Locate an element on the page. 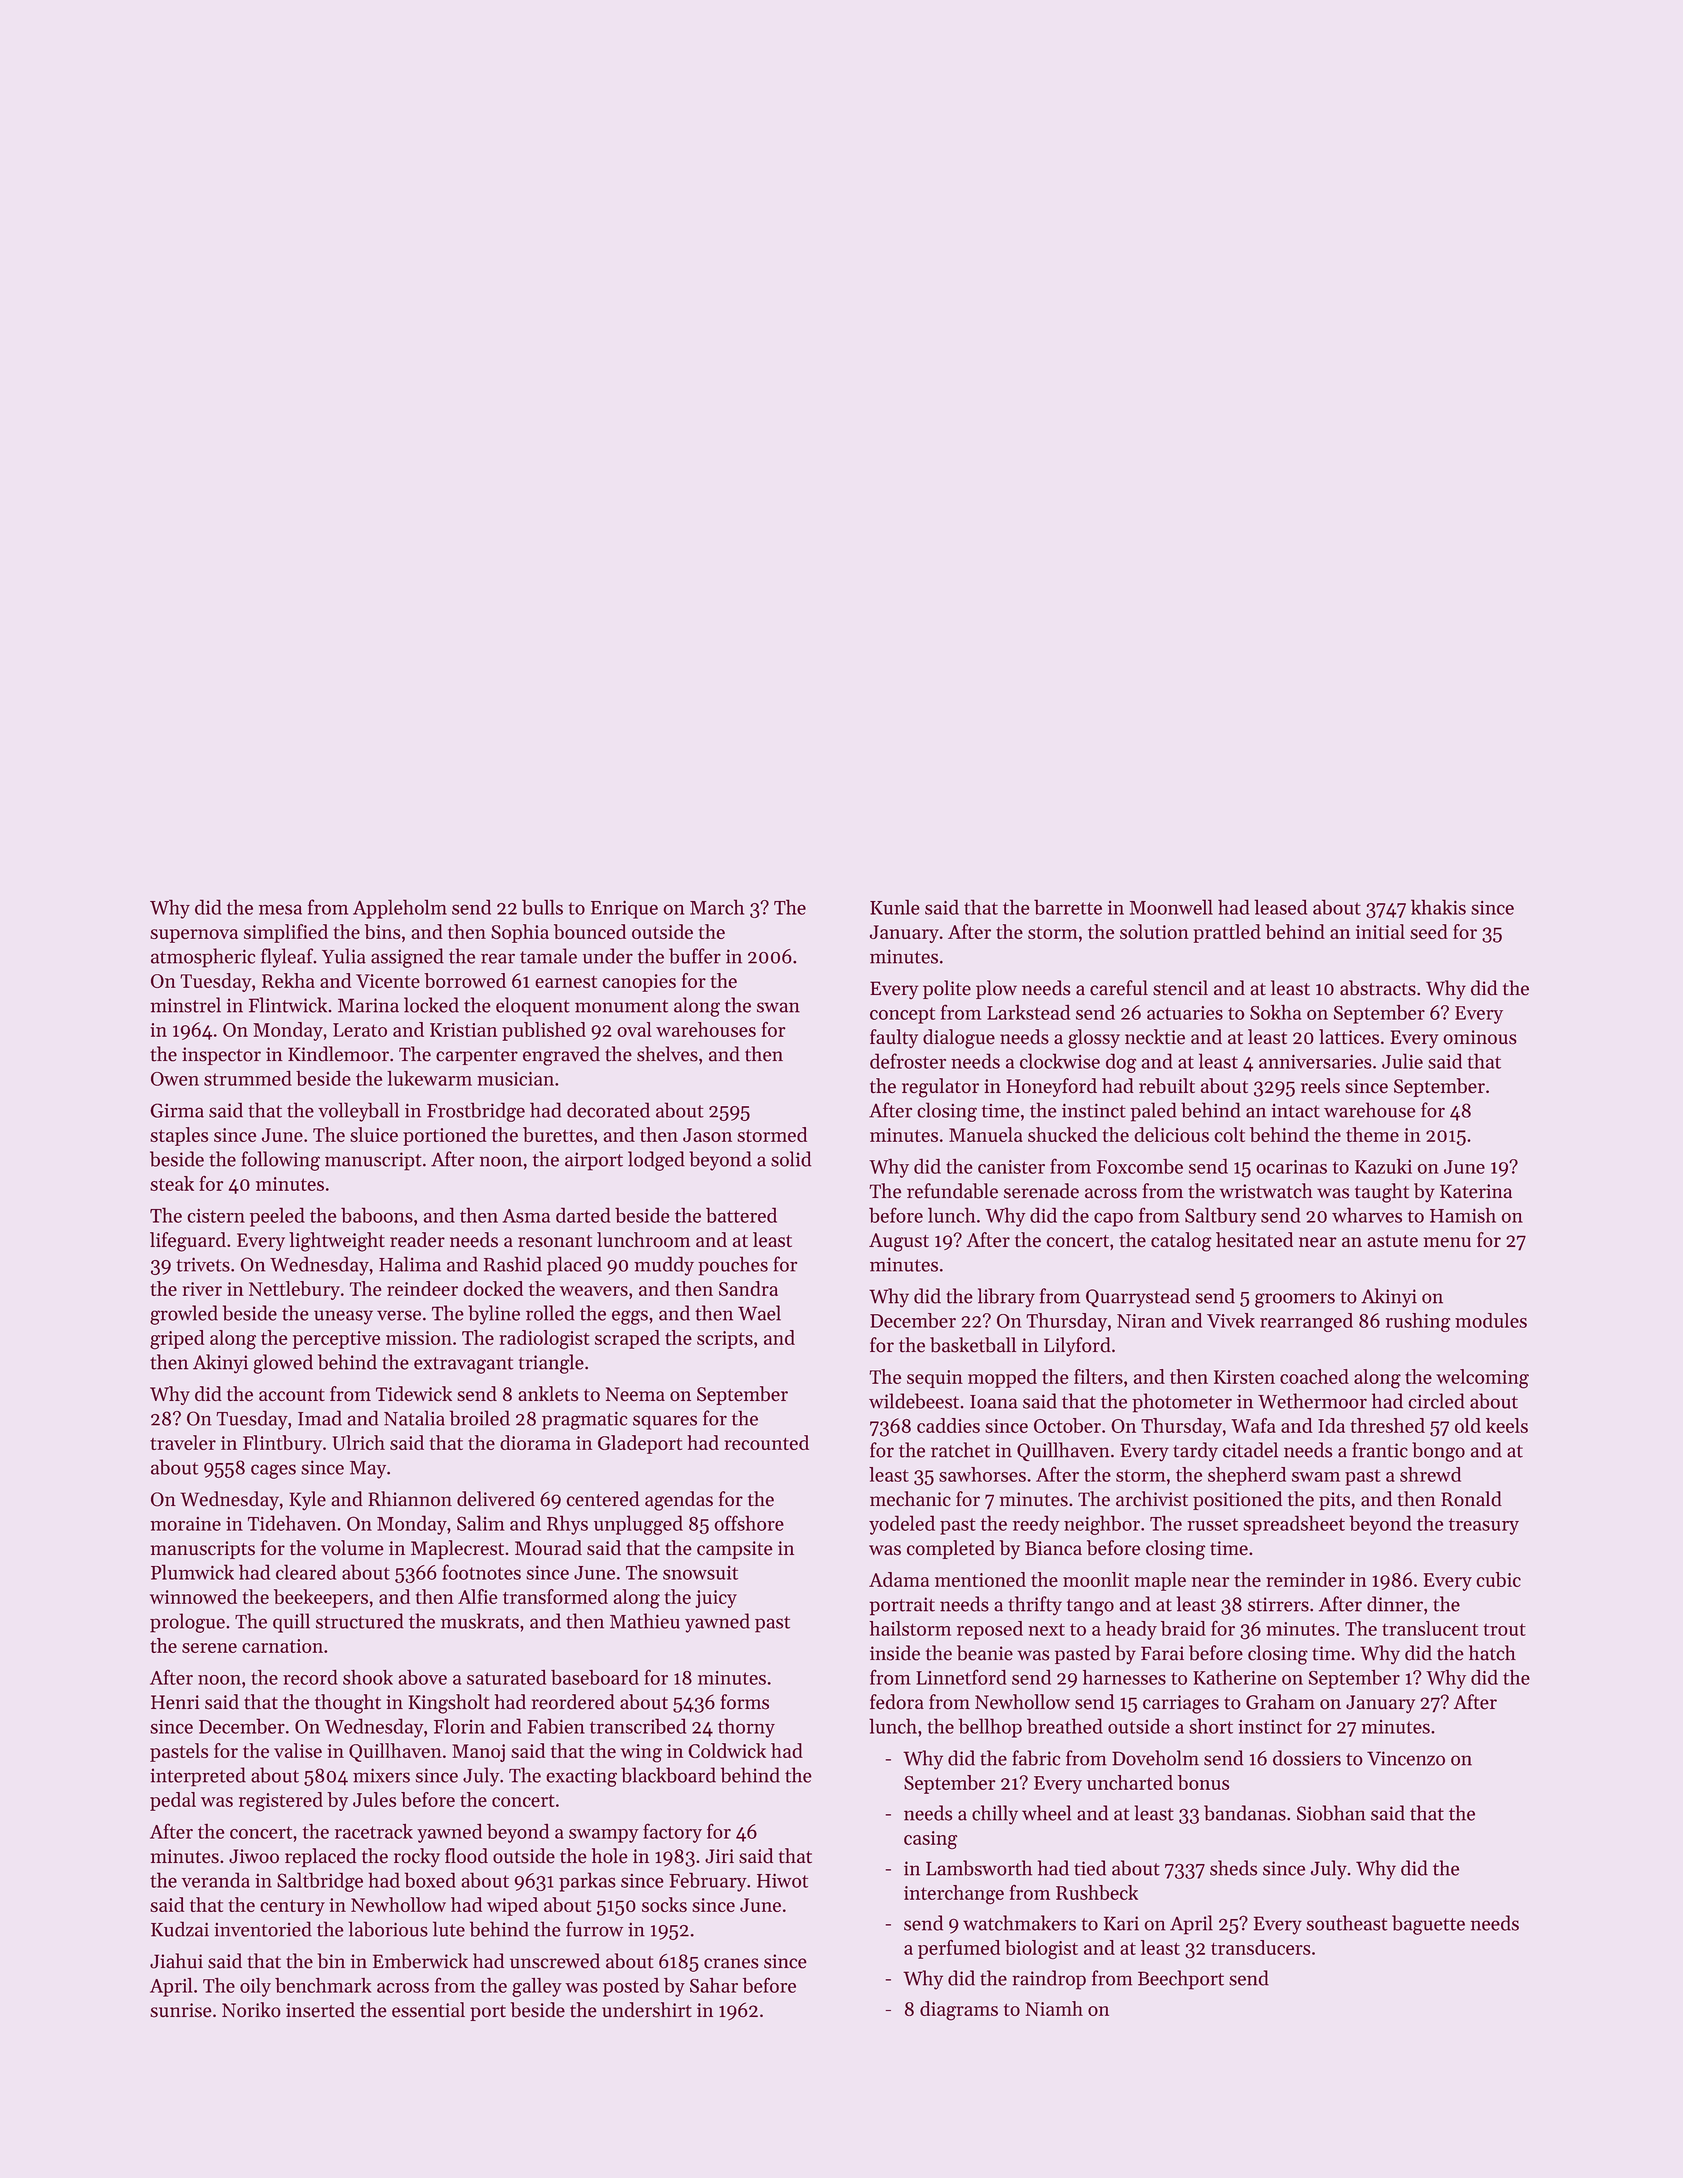  racetrack is located at coordinates (374, 1831).
